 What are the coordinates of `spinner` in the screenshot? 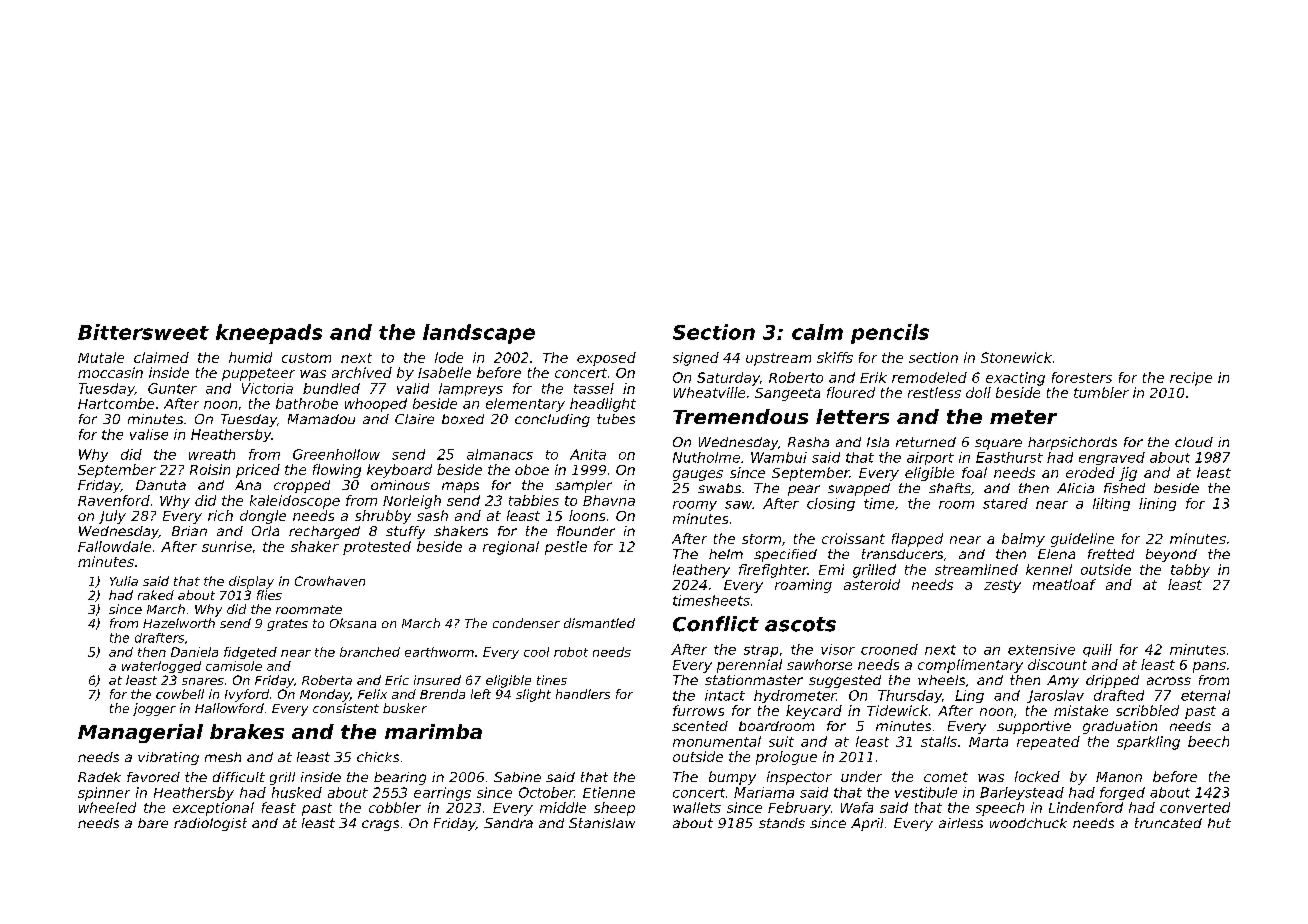 It's located at (104, 794).
